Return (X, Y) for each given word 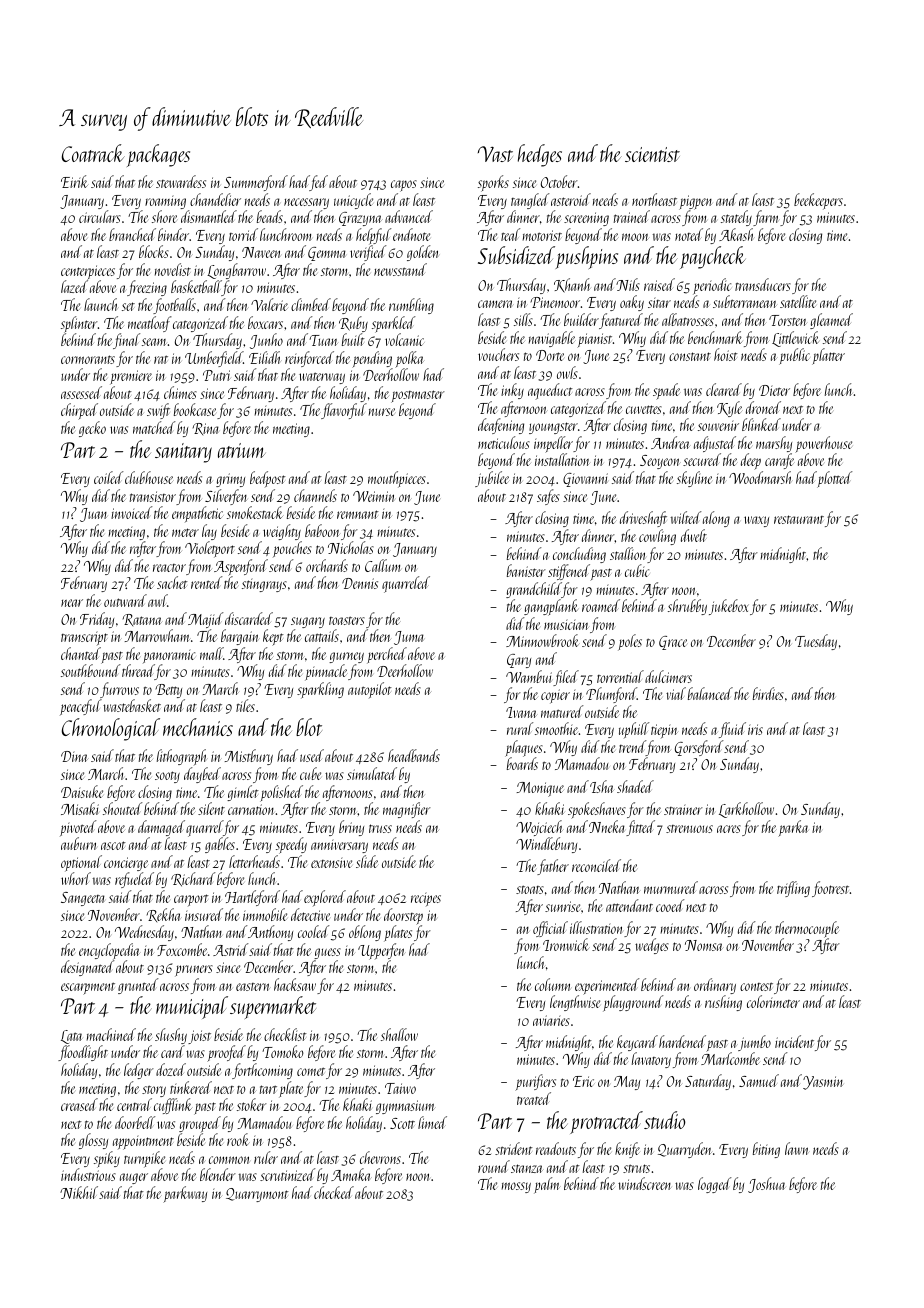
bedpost (268, 479)
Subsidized (516, 255)
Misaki (80, 808)
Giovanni (585, 480)
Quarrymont (257, 1195)
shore (164, 216)
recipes (426, 899)
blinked (761, 424)
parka (793, 828)
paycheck (713, 257)
